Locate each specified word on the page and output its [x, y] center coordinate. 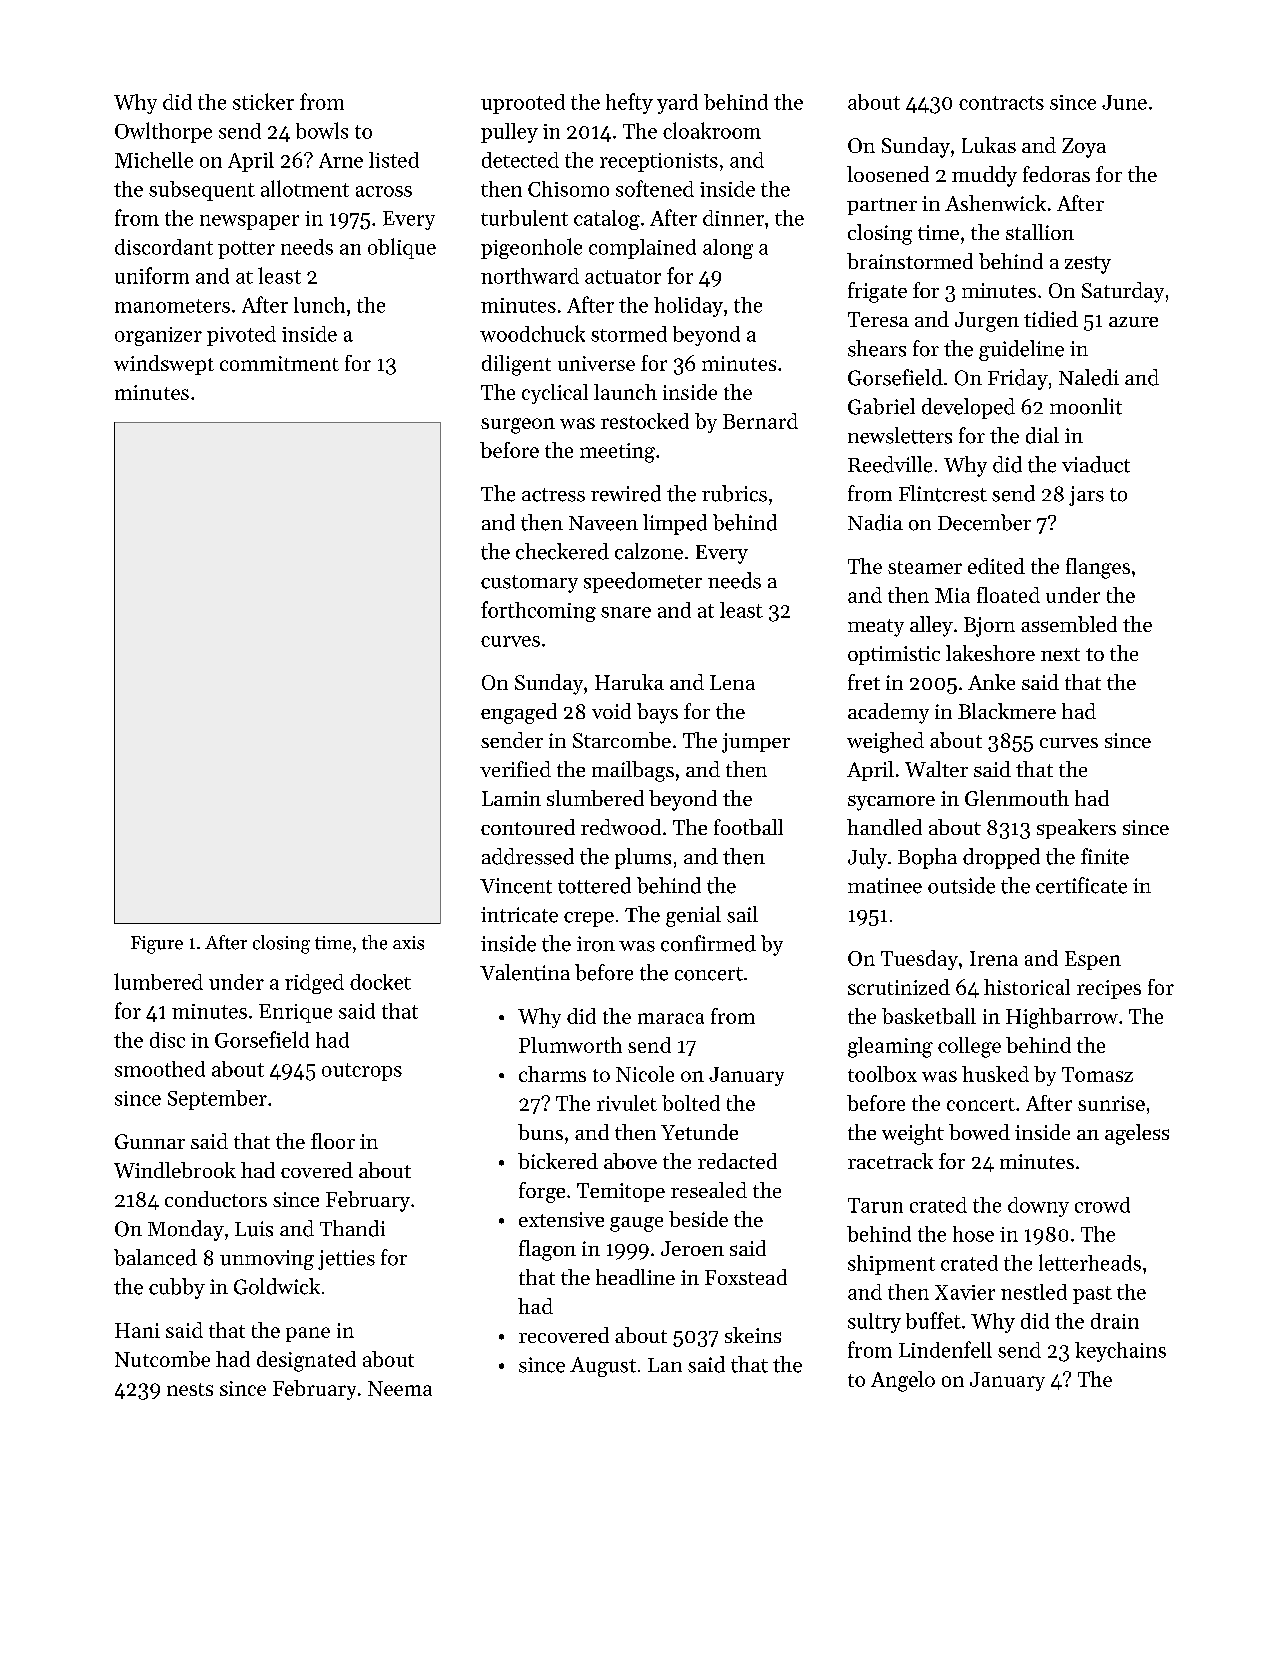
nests [190, 1389]
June [1124, 102]
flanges [1098, 568]
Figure [157, 945]
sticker [263, 101]
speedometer [643, 582]
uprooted [523, 104]
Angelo [903, 1381]
